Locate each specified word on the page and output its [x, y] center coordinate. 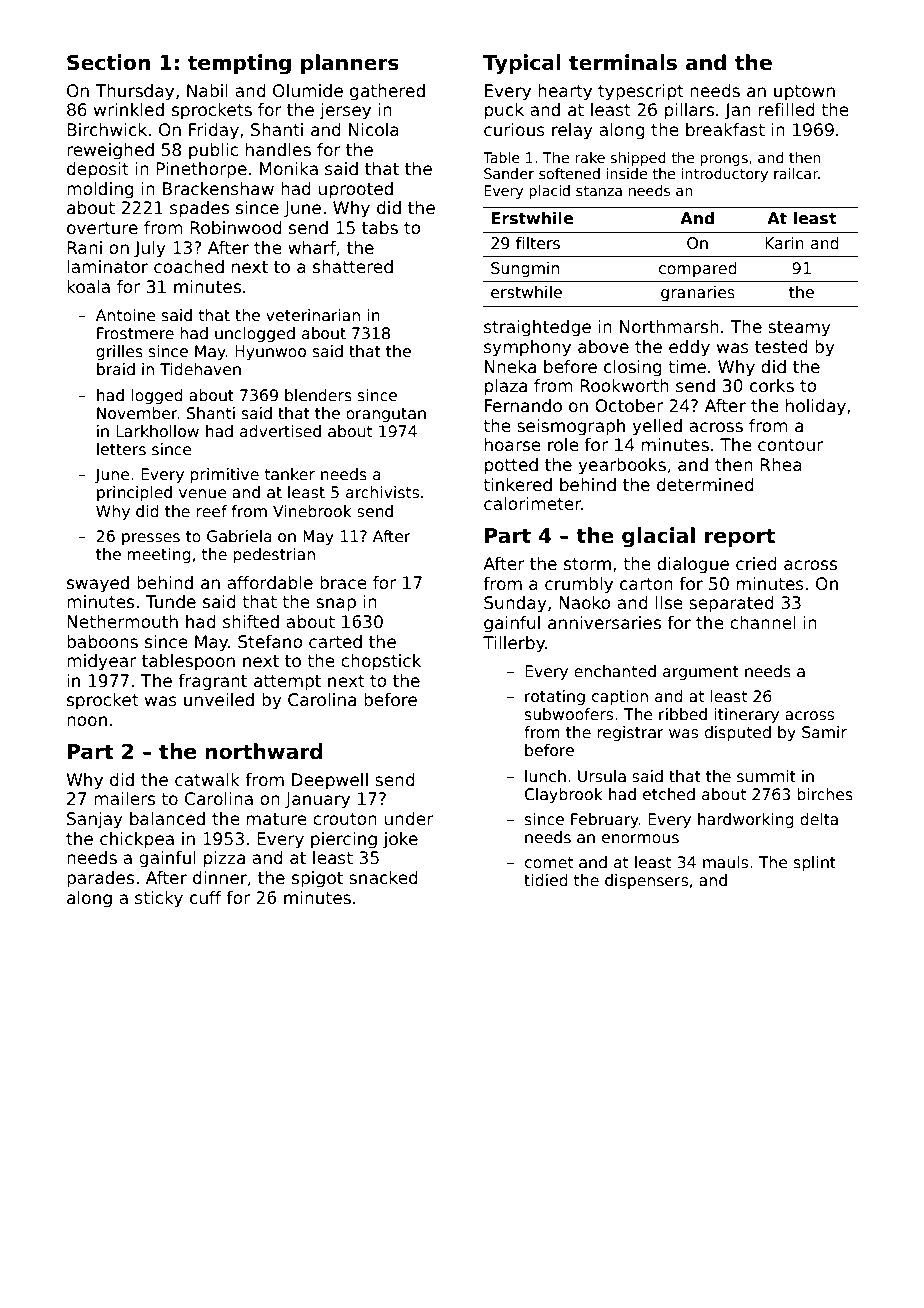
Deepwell [330, 781]
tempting [239, 64]
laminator [107, 267]
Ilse [669, 603]
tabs [380, 228]
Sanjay [95, 820]
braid [116, 369]
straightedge [537, 328]
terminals [623, 62]
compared [698, 269]
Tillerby [514, 644]
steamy [799, 329]
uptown [804, 93]
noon [87, 721]
